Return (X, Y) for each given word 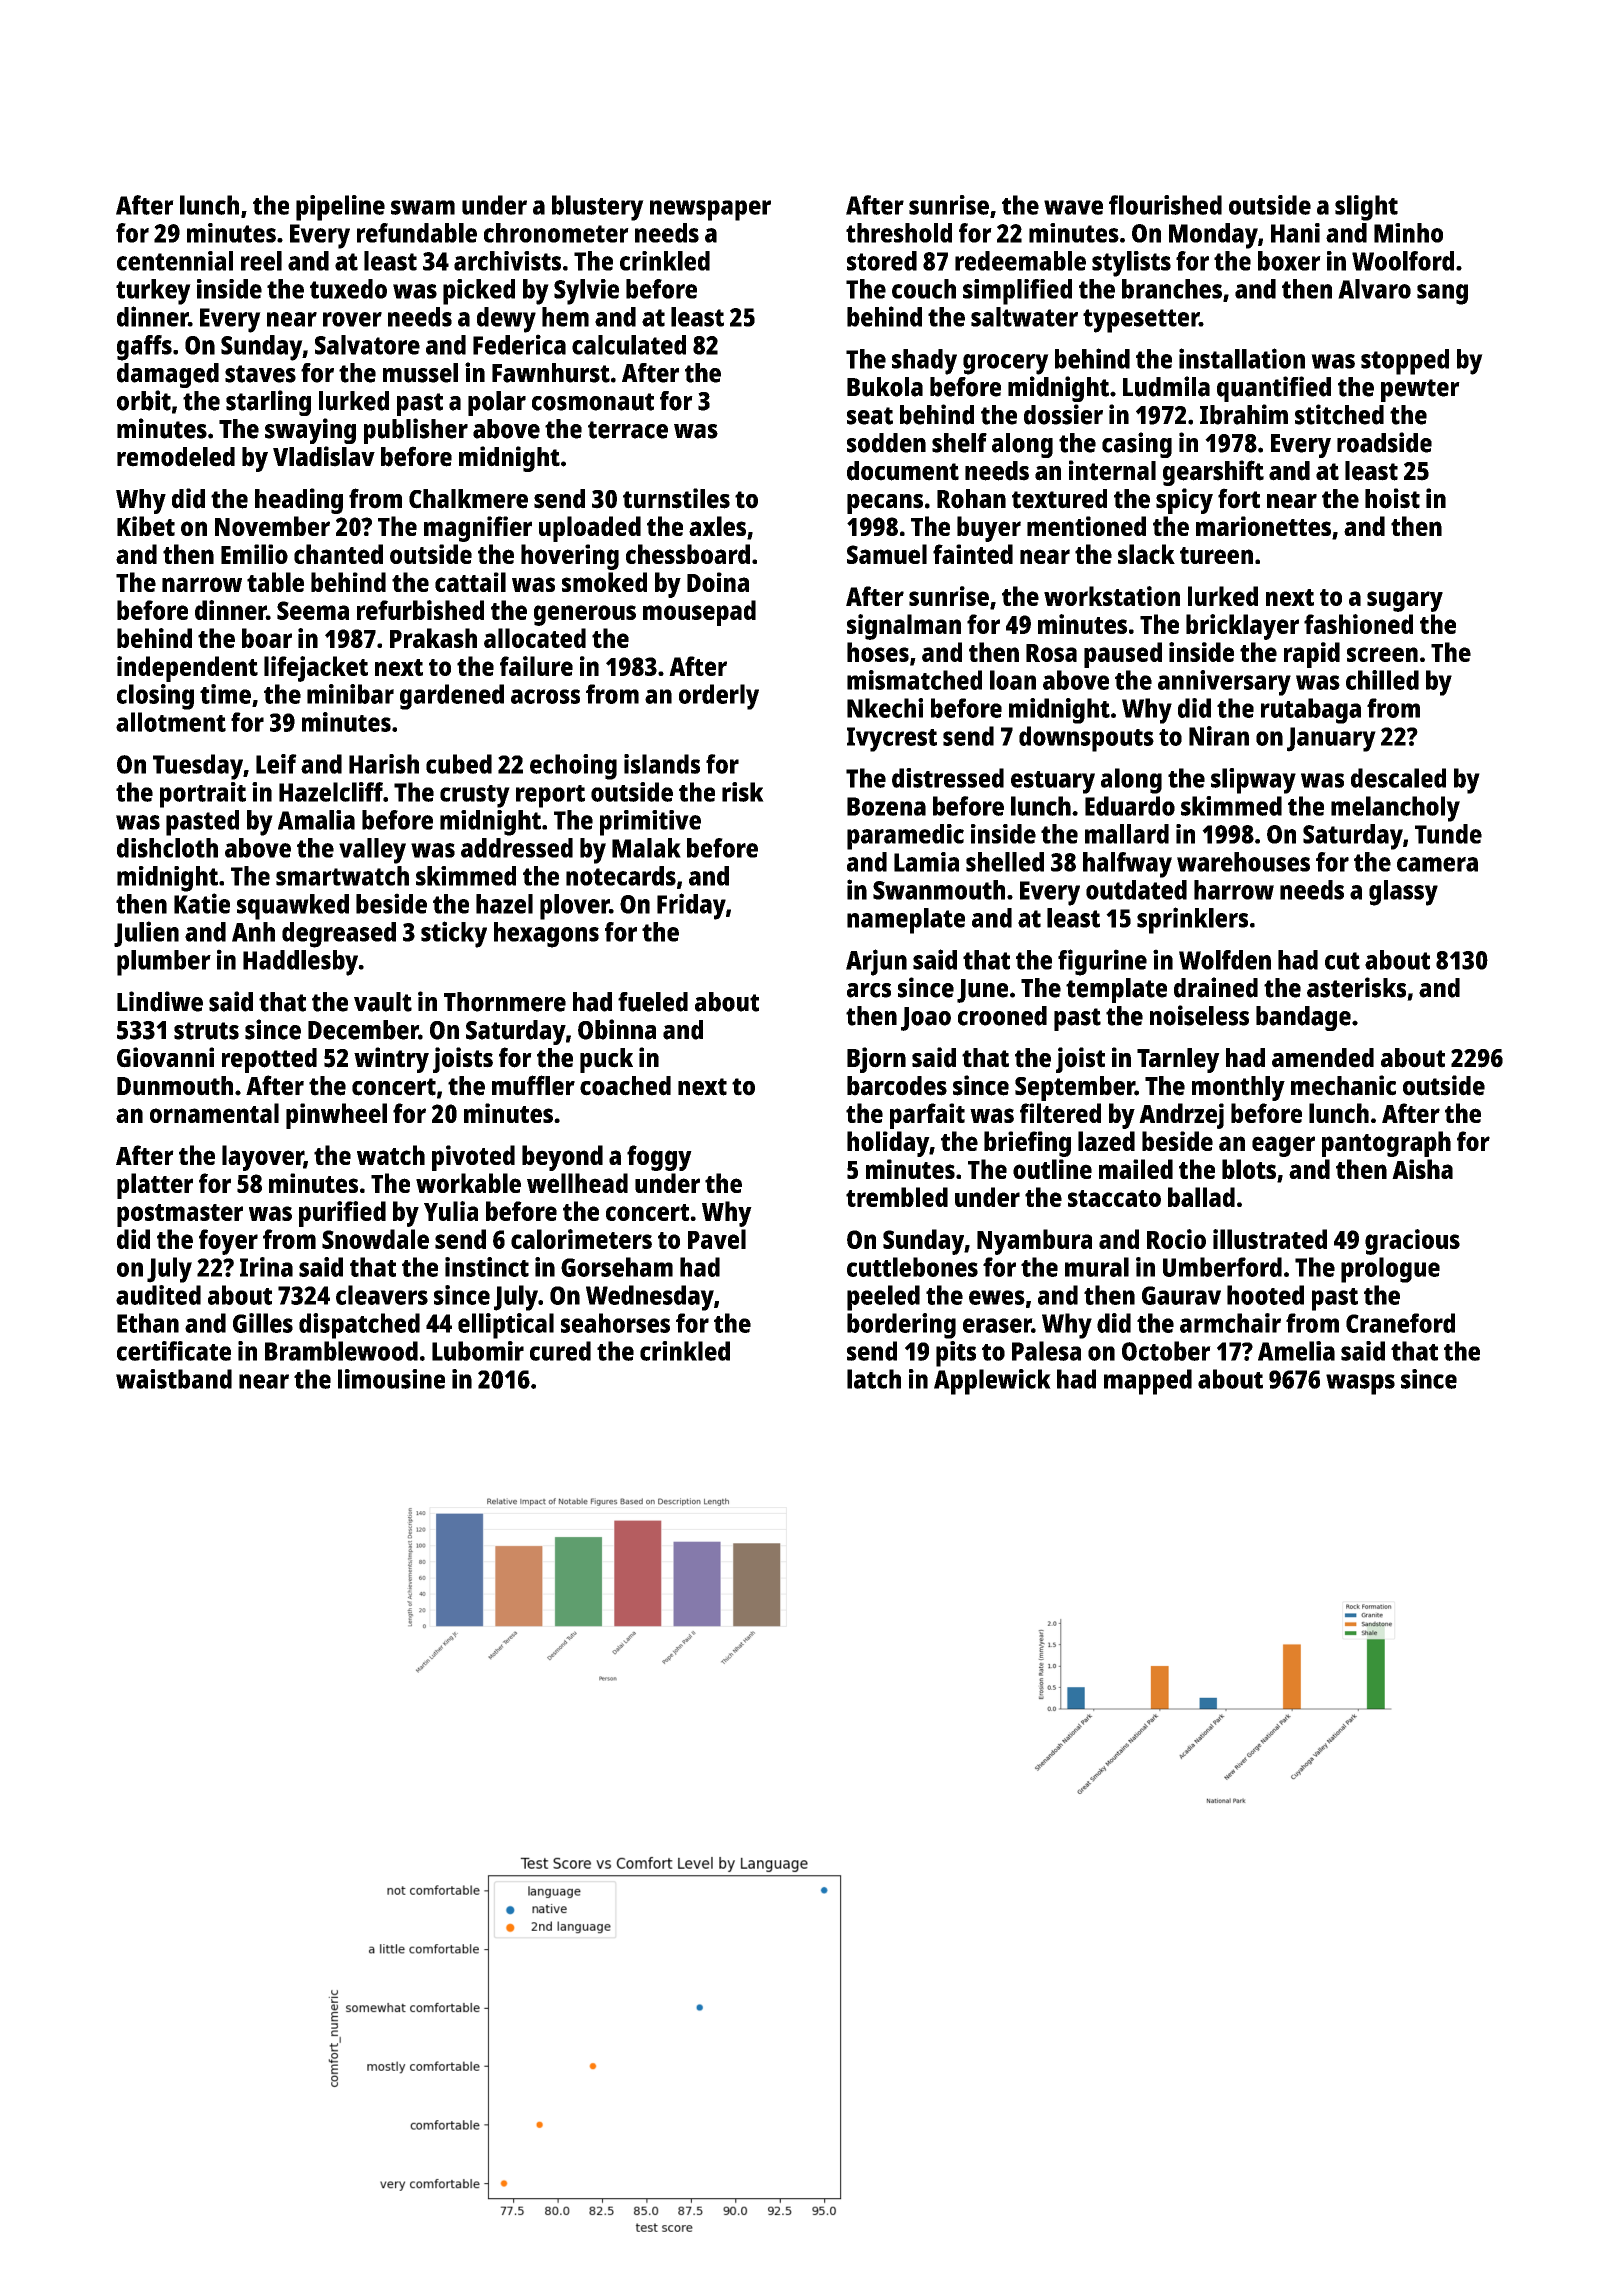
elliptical (506, 1326)
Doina (718, 582)
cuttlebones (912, 1267)
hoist (1392, 498)
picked (479, 292)
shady (924, 362)
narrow (202, 584)
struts (206, 1031)
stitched (1339, 414)
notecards (621, 876)
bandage (1303, 1018)
